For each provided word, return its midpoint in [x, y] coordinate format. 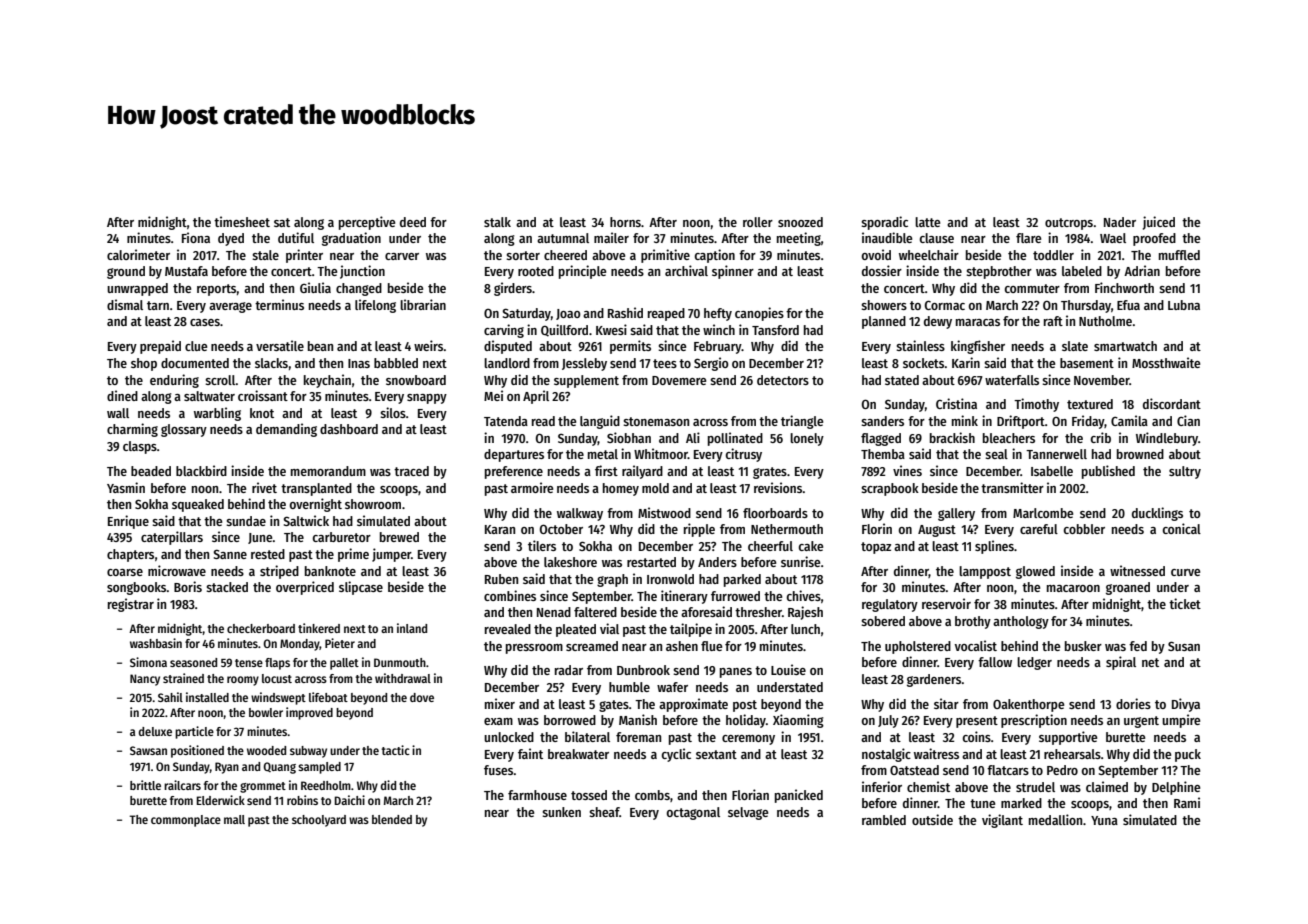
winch [719, 329]
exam [498, 721]
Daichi [349, 800]
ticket [1185, 603]
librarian [423, 304]
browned [1140, 454]
